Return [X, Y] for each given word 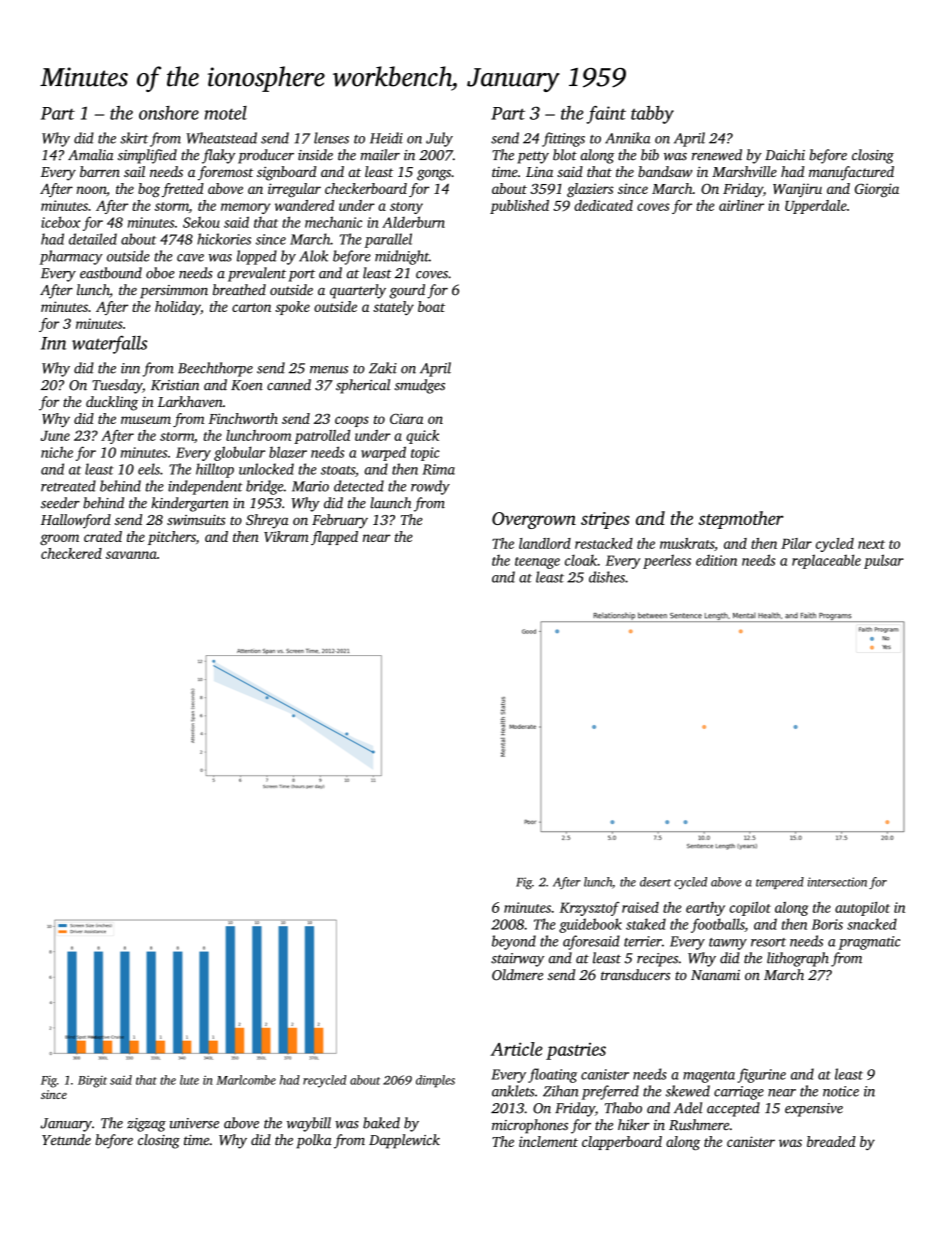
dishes [607, 577]
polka [314, 1141]
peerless [667, 561]
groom [59, 539]
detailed [93, 239]
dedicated [603, 205]
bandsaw [665, 171]
